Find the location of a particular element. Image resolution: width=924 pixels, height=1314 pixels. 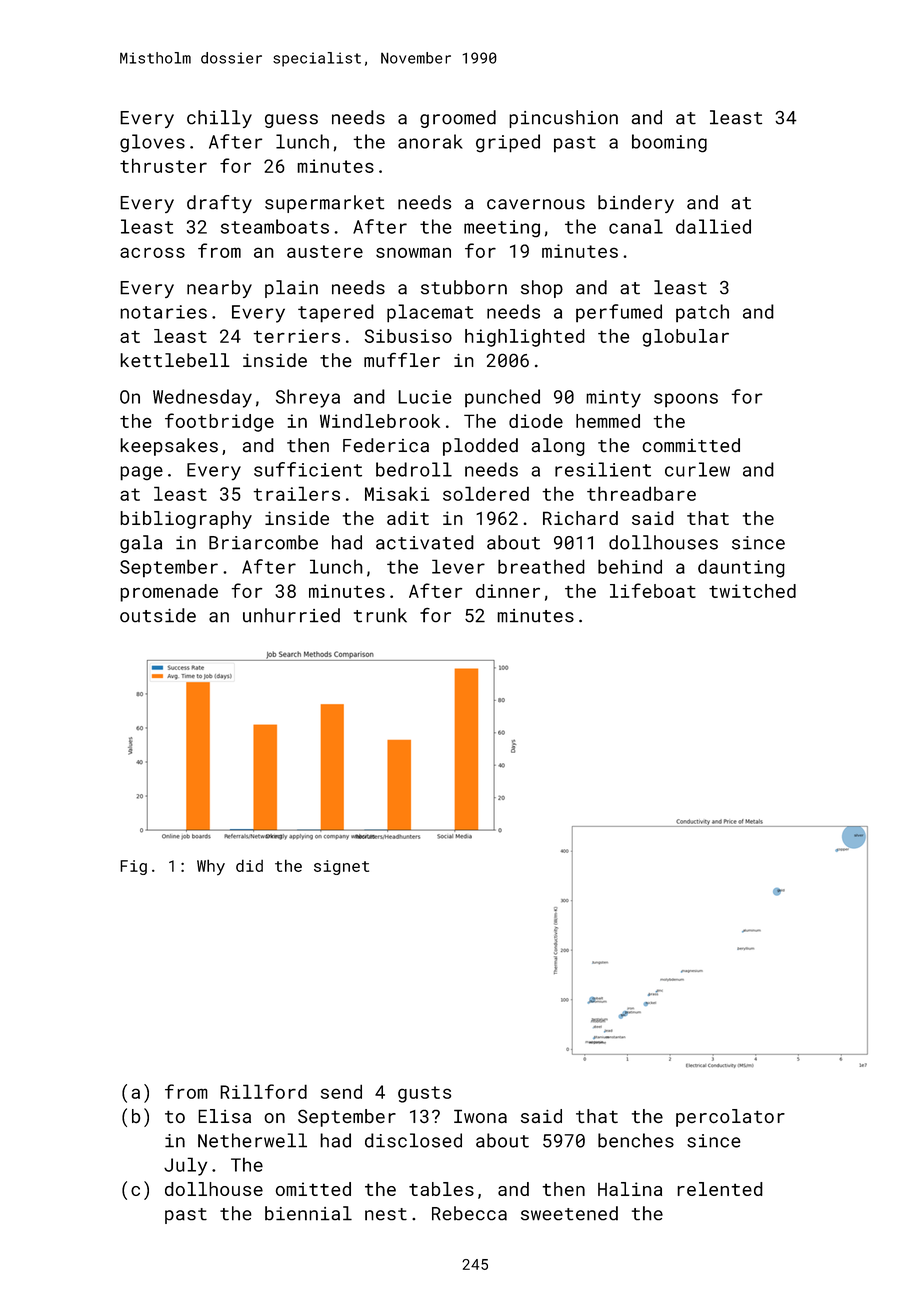

sweetened is located at coordinates (569, 1213).
